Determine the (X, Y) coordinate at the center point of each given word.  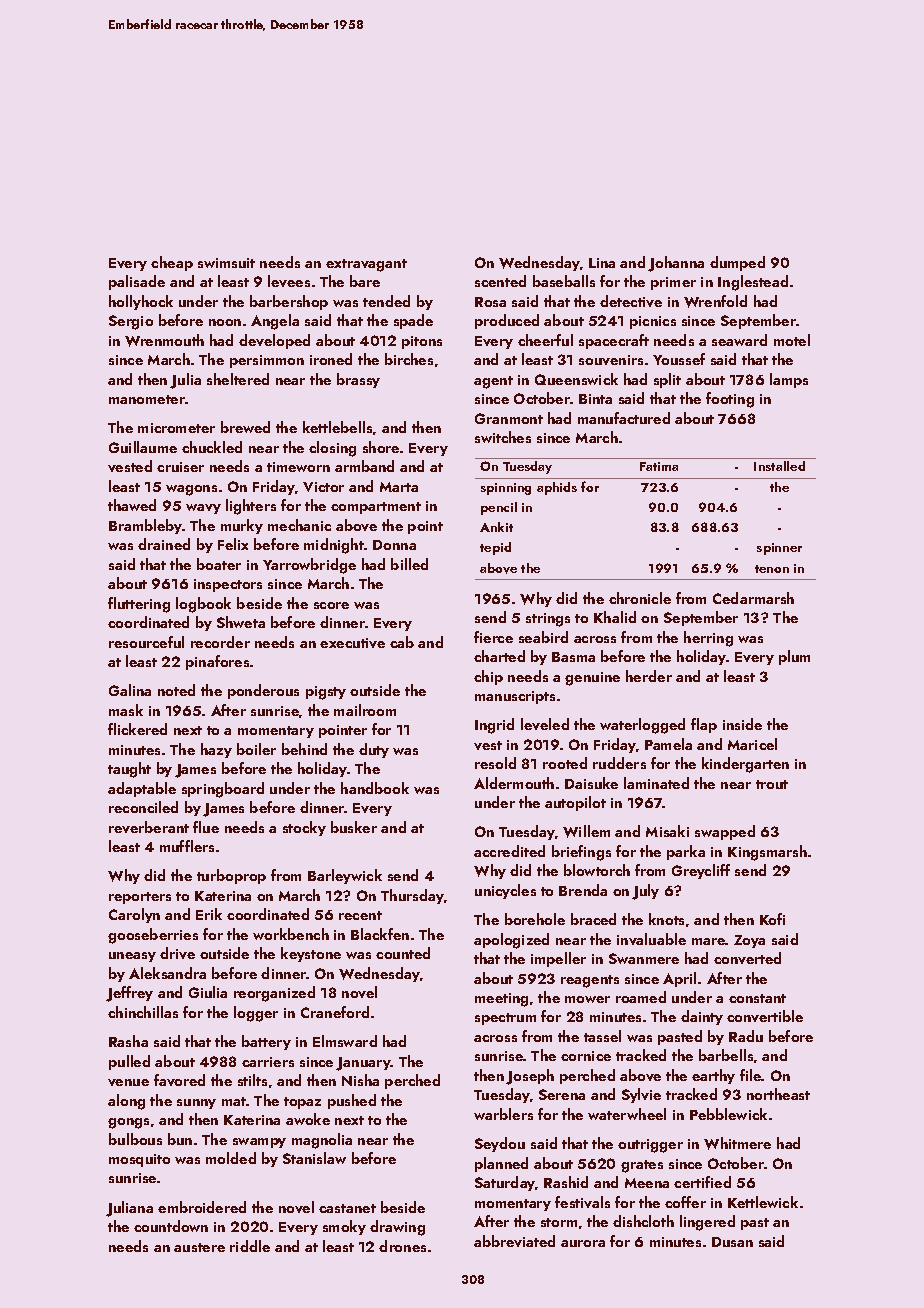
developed (274, 341)
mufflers (187, 846)
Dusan (732, 1242)
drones (402, 1246)
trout (772, 784)
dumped (737, 263)
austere (199, 1247)
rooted (565, 763)
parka (686, 852)
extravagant (366, 265)
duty (374, 750)
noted (176, 690)
